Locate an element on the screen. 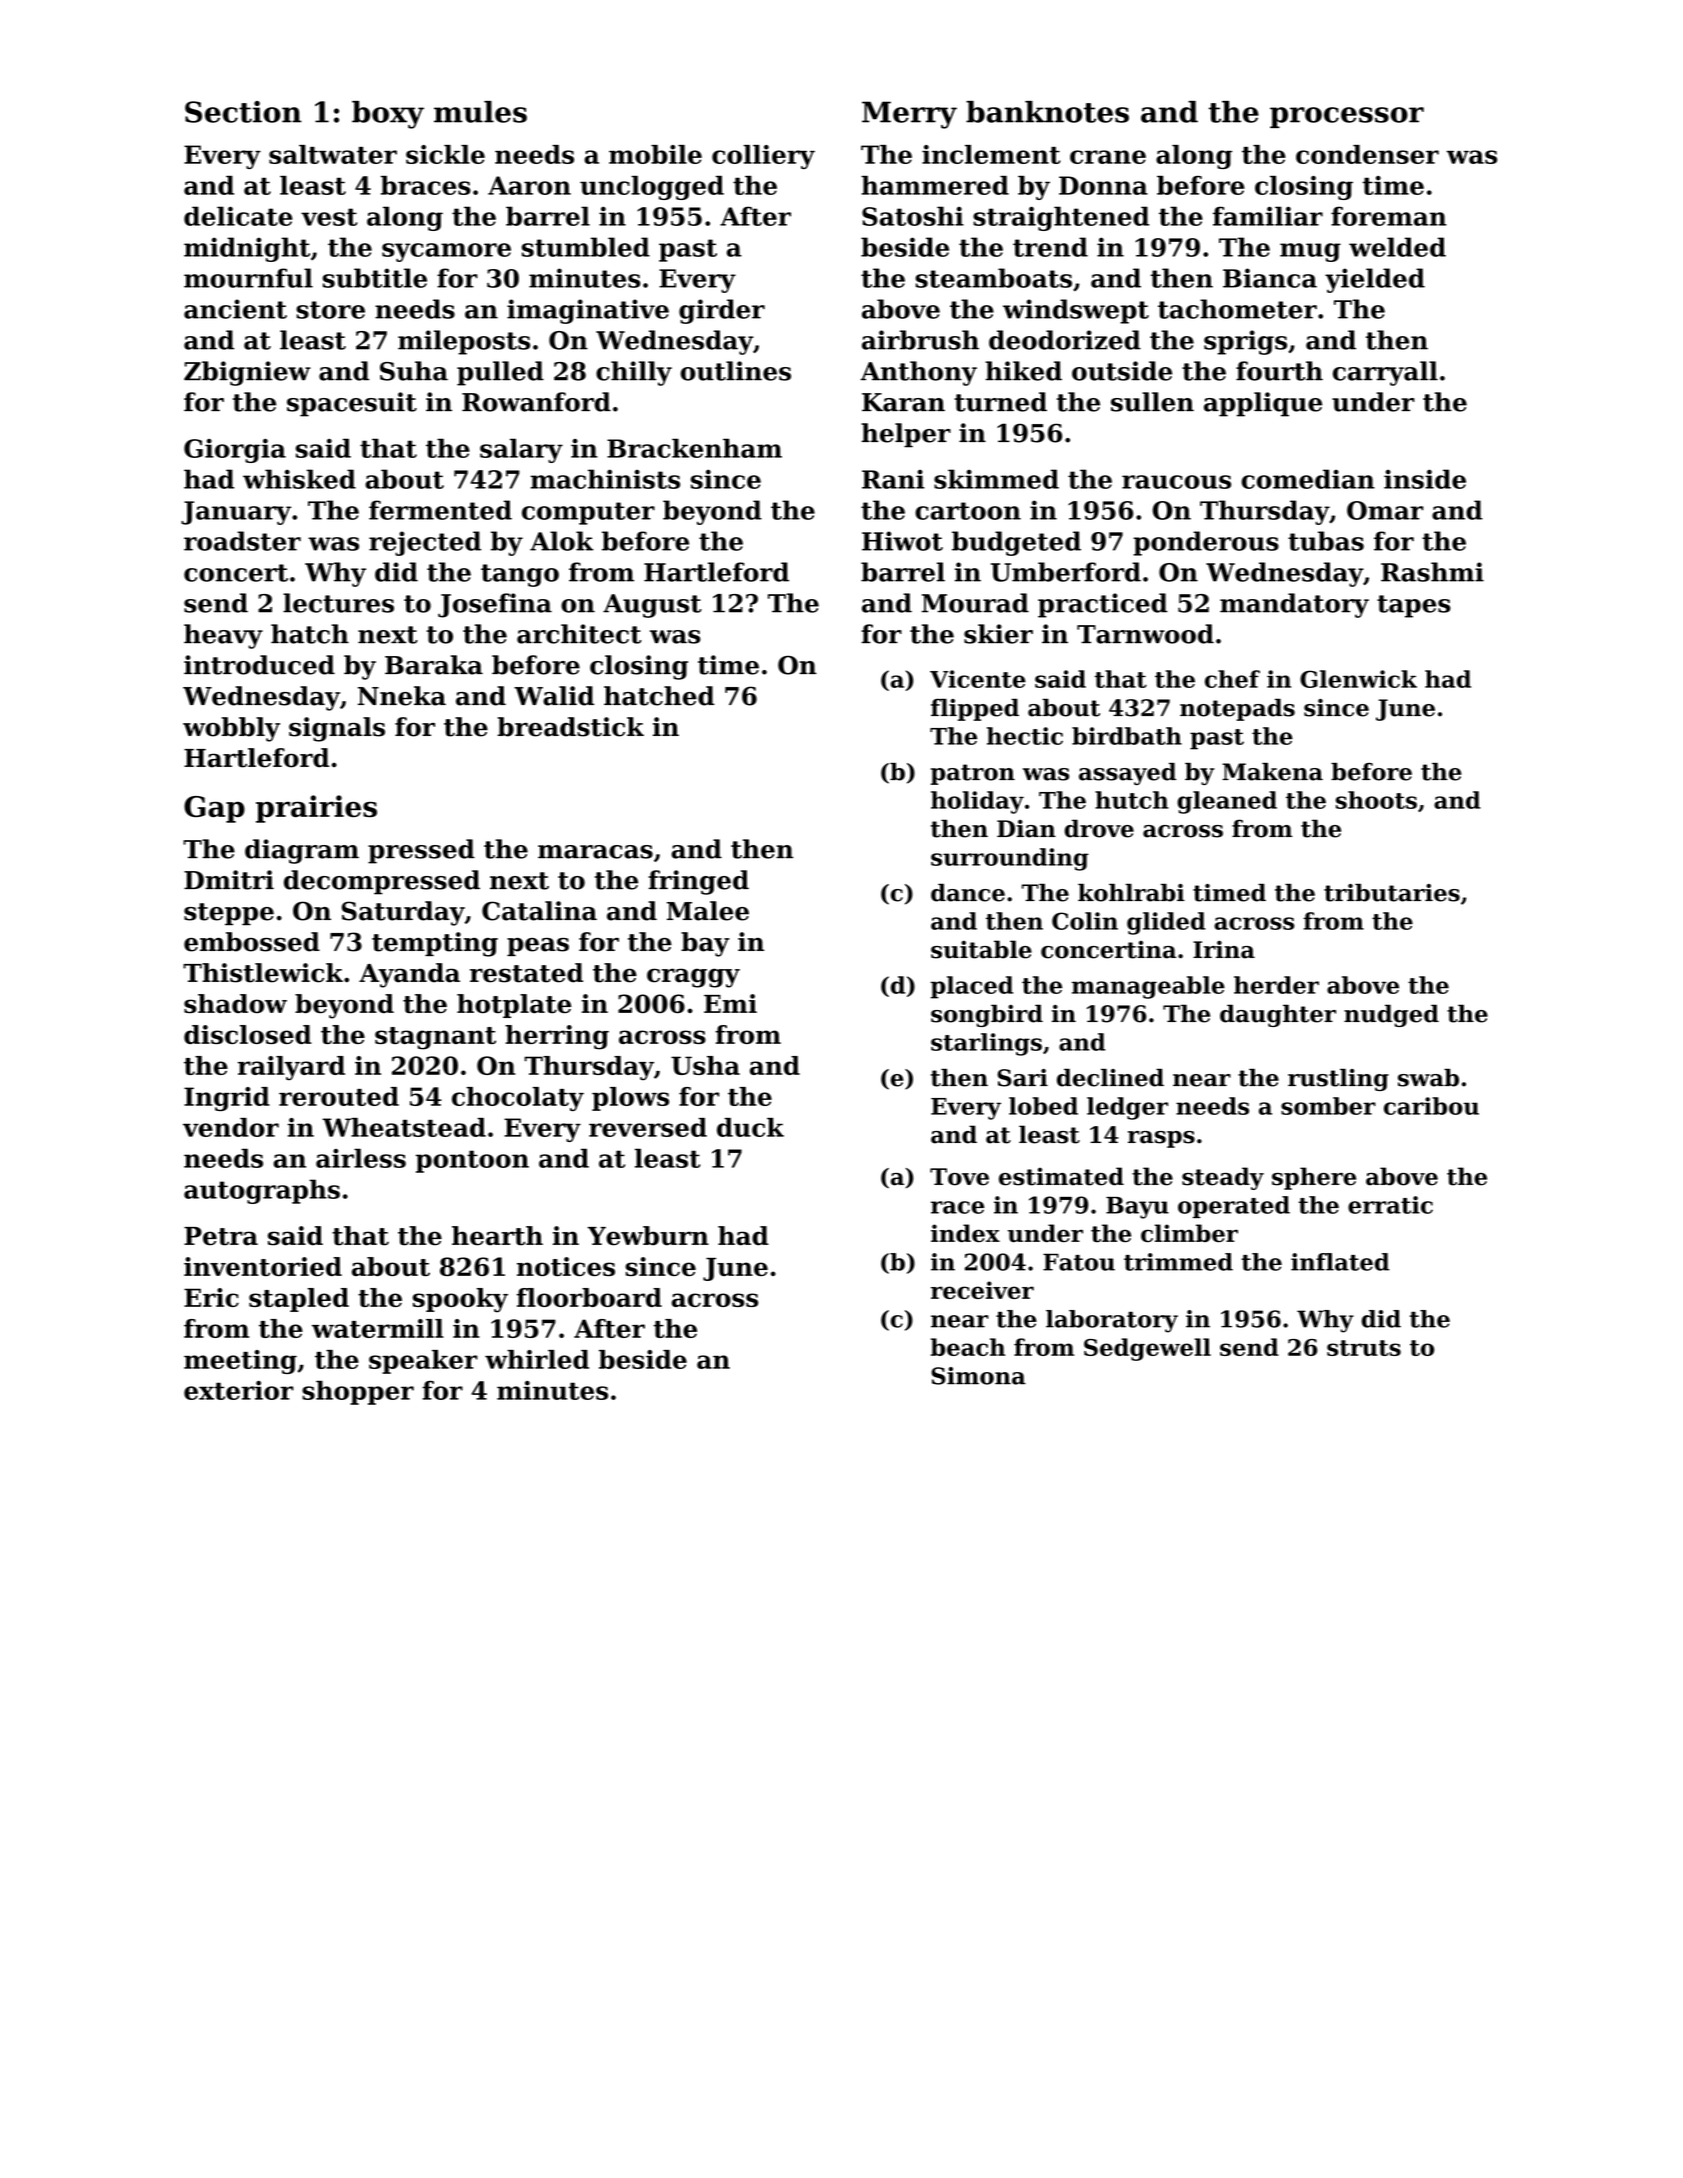 The width and height of the screenshot is (1683, 2178). Merry is located at coordinates (909, 115).
